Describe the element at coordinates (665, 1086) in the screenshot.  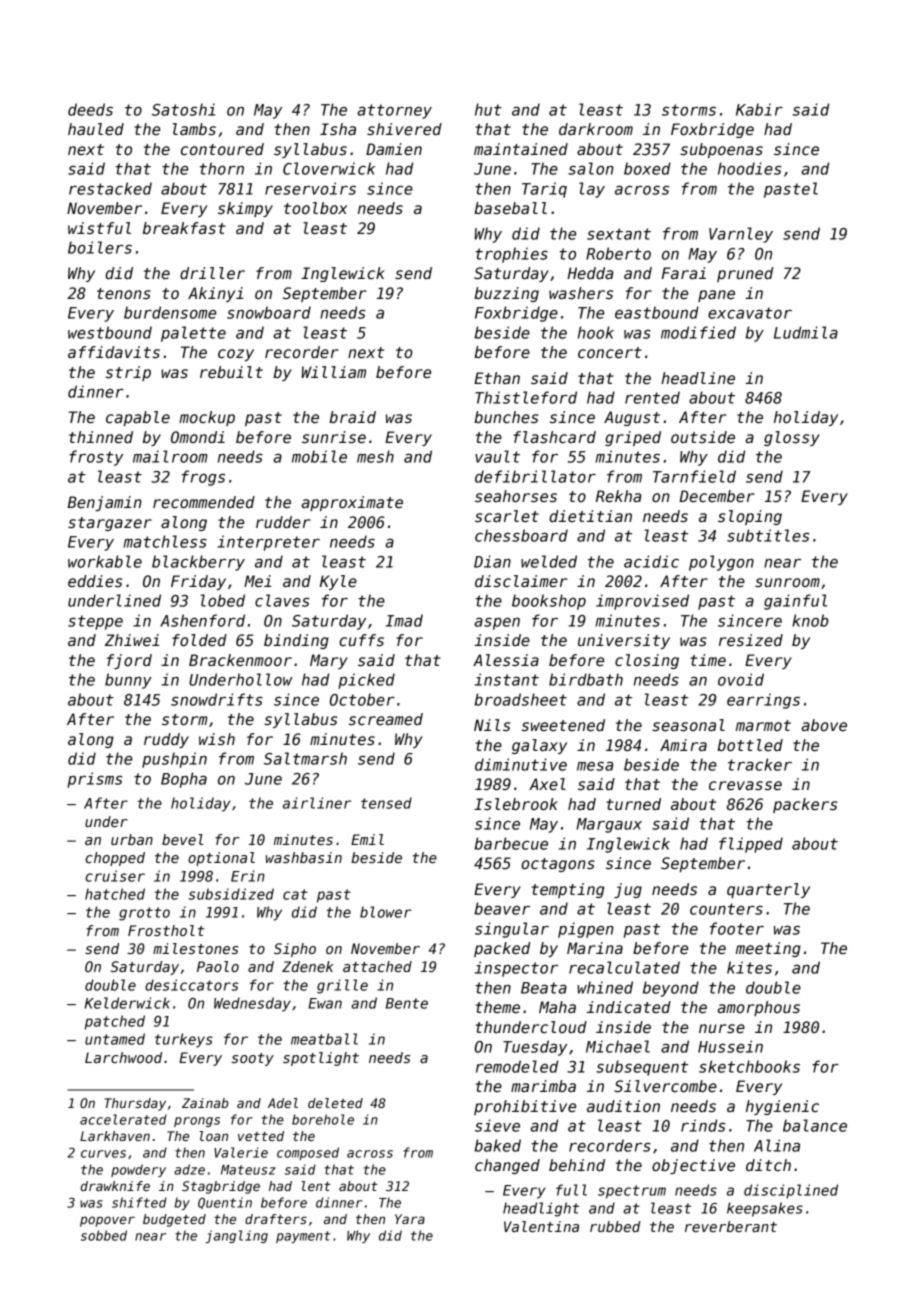
I see `Silvercombe` at that location.
